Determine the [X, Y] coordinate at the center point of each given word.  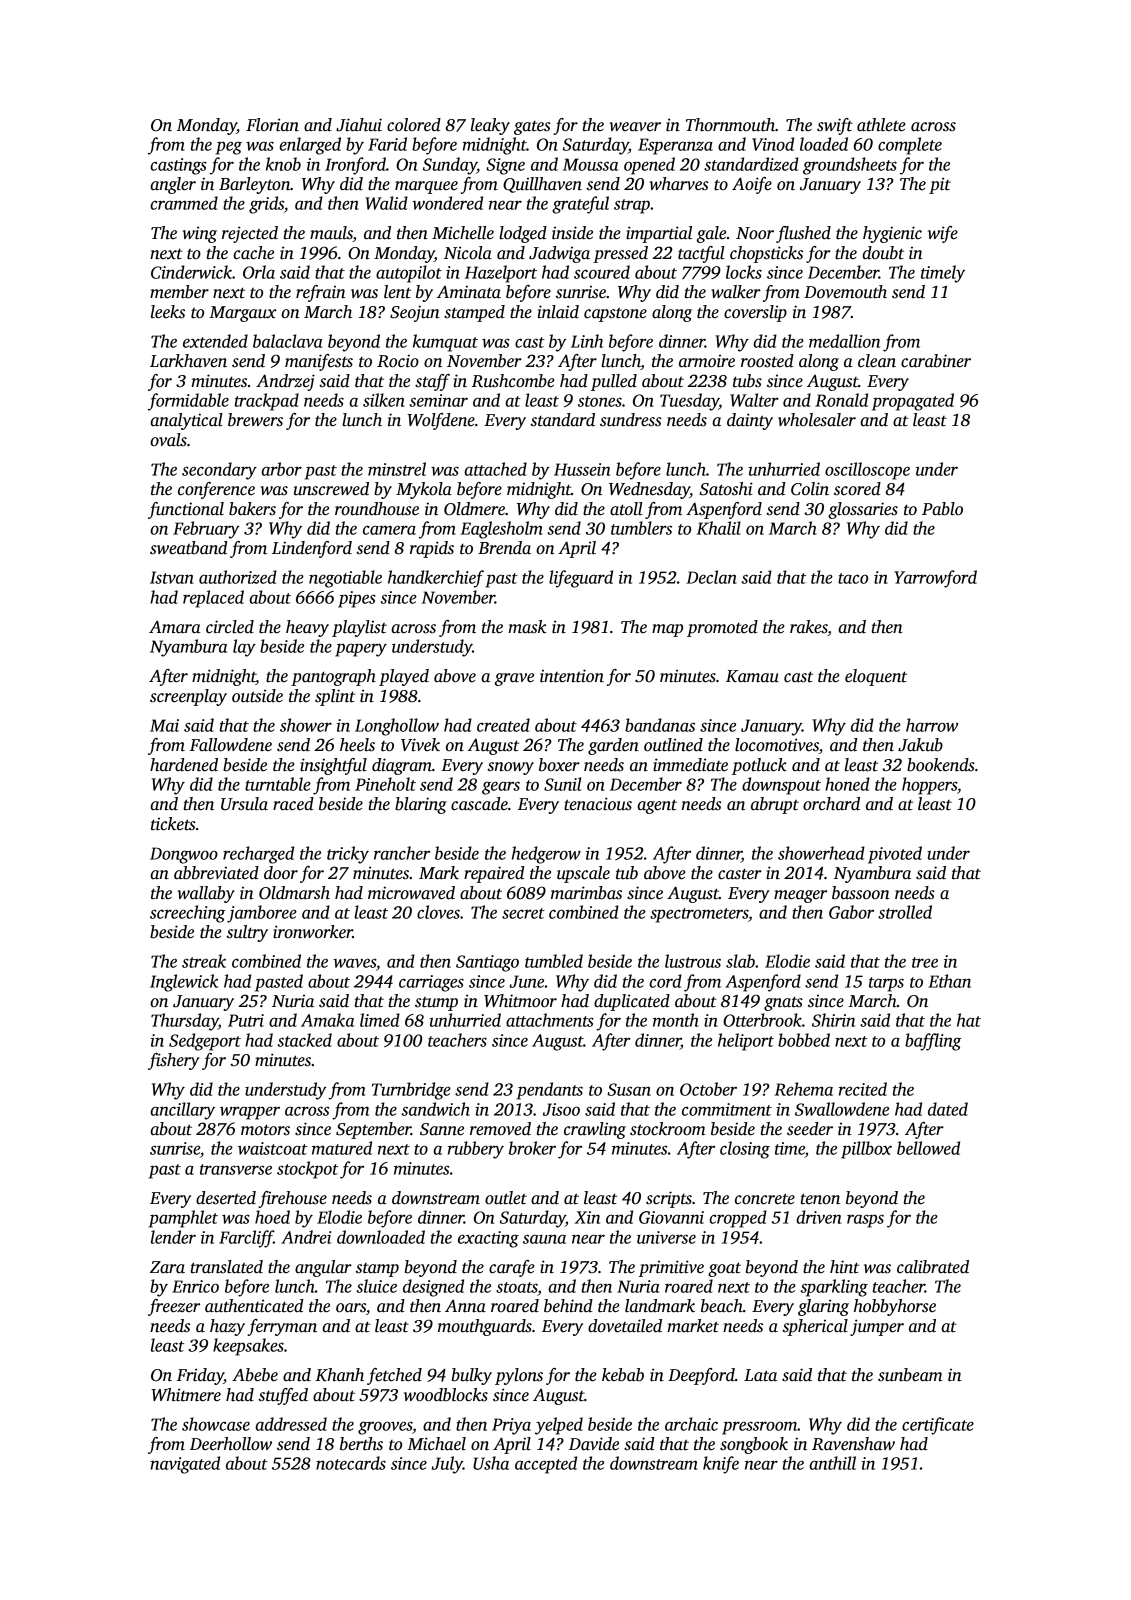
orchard [831, 804]
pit [940, 185]
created [503, 725]
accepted [546, 1465]
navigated [185, 1465]
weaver [635, 127]
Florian [272, 125]
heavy [307, 628]
